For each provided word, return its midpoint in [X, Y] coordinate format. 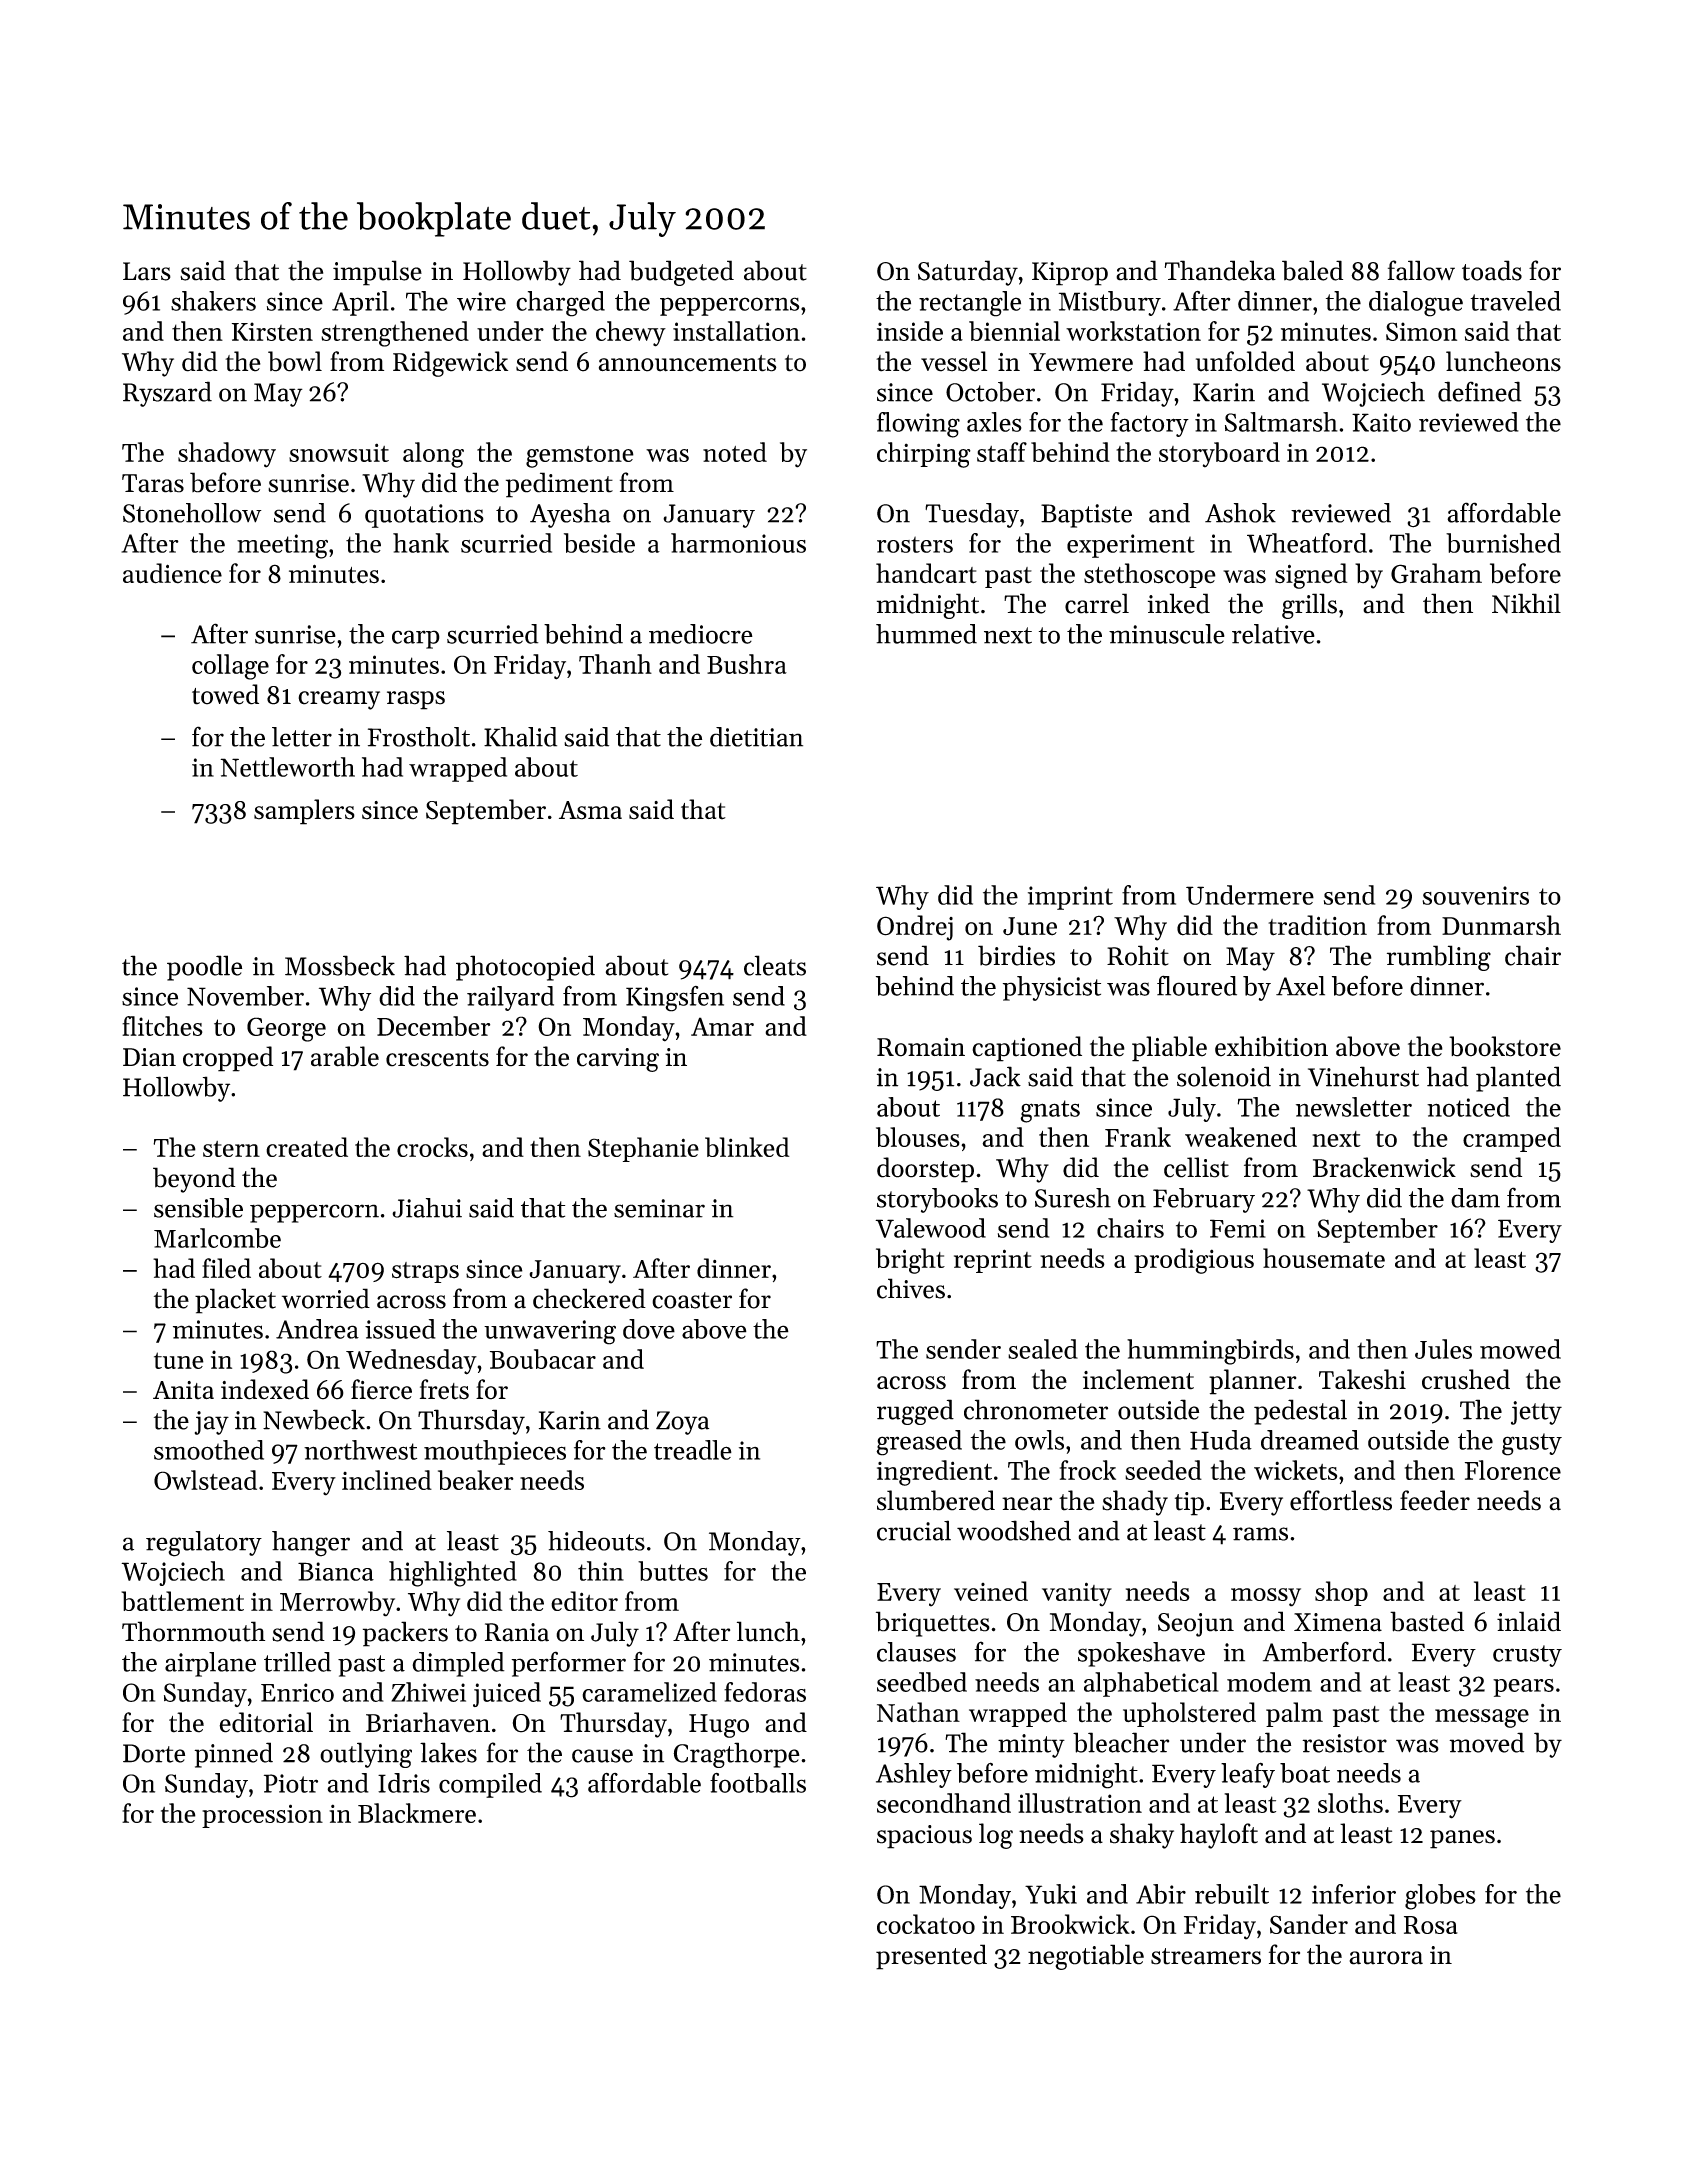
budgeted [681, 273]
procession [262, 1816]
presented [931, 1957]
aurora [1386, 1958]
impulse [377, 273]
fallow [1421, 270]
